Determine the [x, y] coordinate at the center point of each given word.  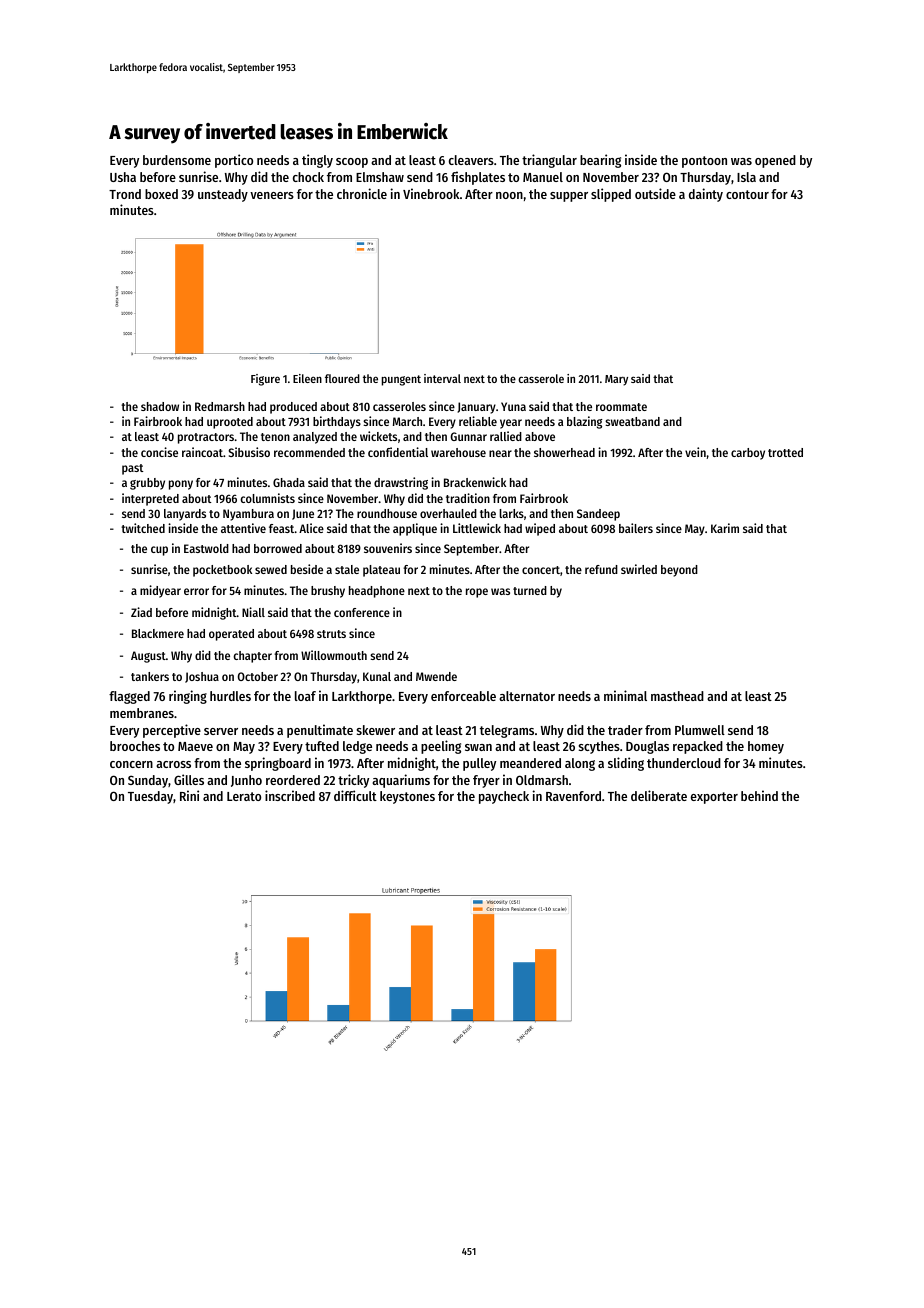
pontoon [704, 162]
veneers [272, 195]
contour [747, 194]
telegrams [507, 731]
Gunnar [468, 436]
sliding [626, 764]
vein [695, 452]
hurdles [230, 696]
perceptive [172, 731]
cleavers [471, 160]
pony [181, 485]
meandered [530, 763]
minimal [625, 695]
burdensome [177, 160]
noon [509, 195]
